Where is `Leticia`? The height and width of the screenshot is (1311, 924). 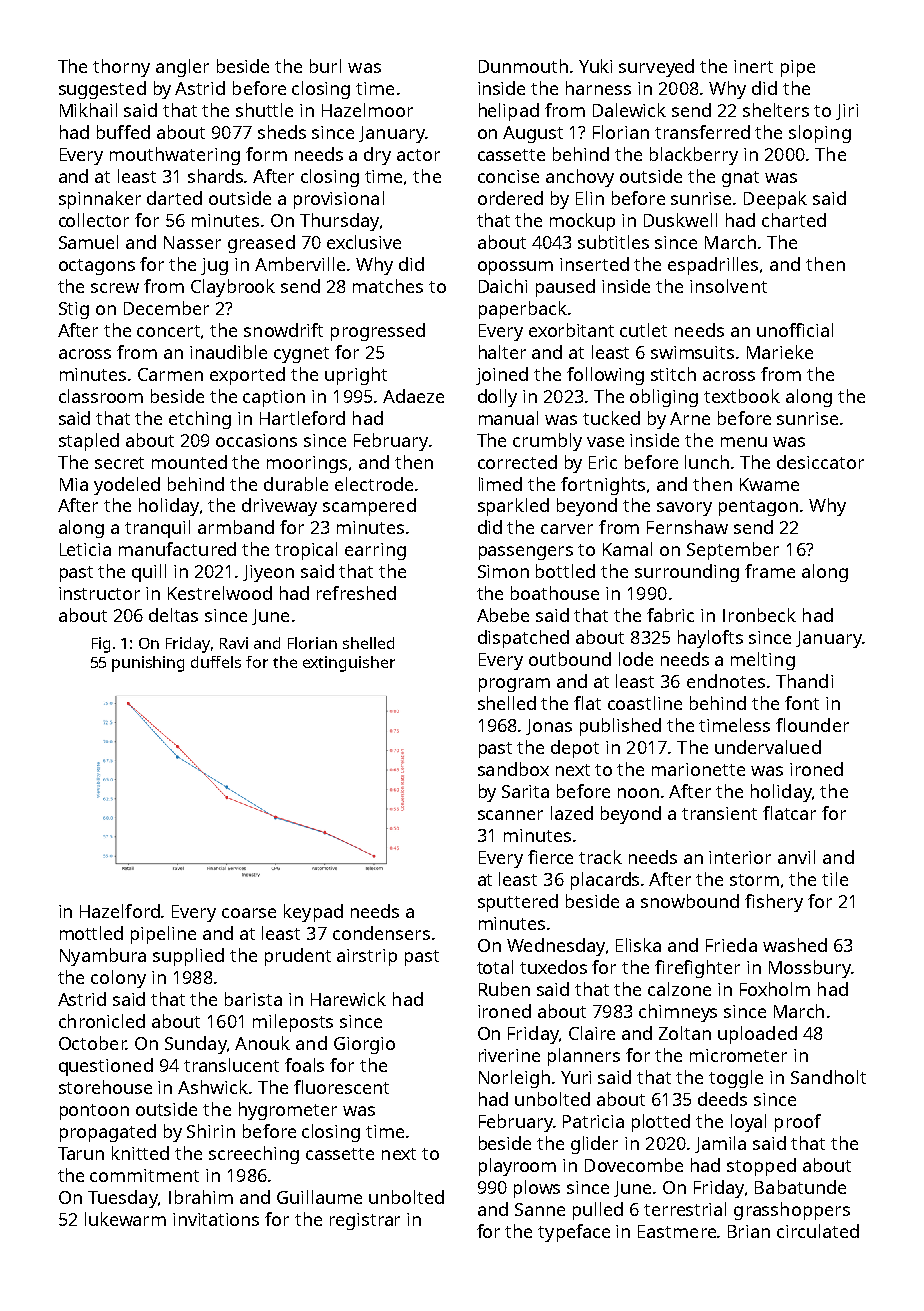 Leticia is located at coordinates (85, 549).
